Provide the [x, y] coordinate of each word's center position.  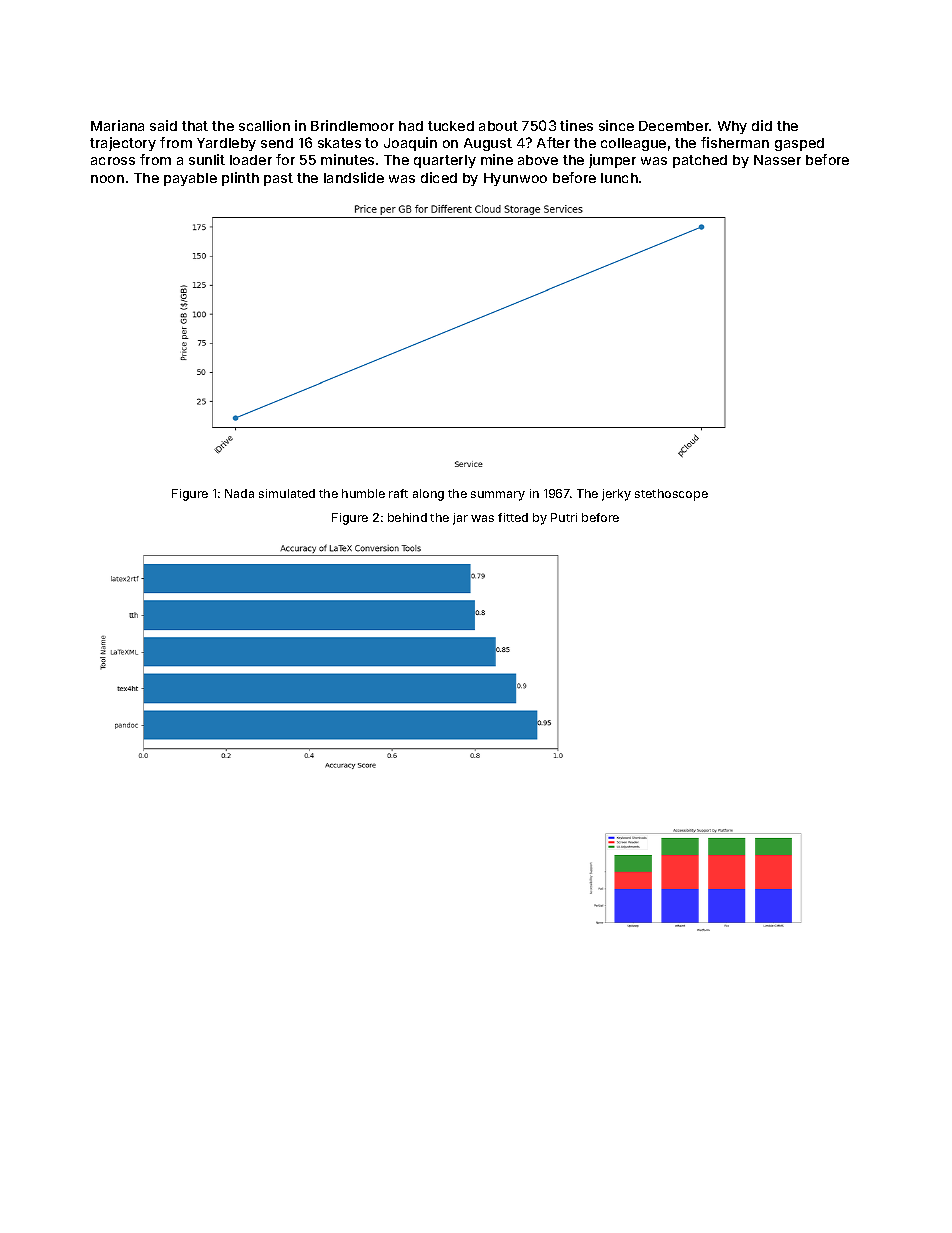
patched [700, 161]
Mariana [117, 125]
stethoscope [671, 495]
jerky [616, 495]
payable [190, 179]
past [278, 179]
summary [498, 496]
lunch [619, 178]
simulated [287, 493]
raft [398, 493]
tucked [451, 126]
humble [363, 493]
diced [439, 177]
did [762, 125]
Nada [239, 493]
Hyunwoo [515, 179]
